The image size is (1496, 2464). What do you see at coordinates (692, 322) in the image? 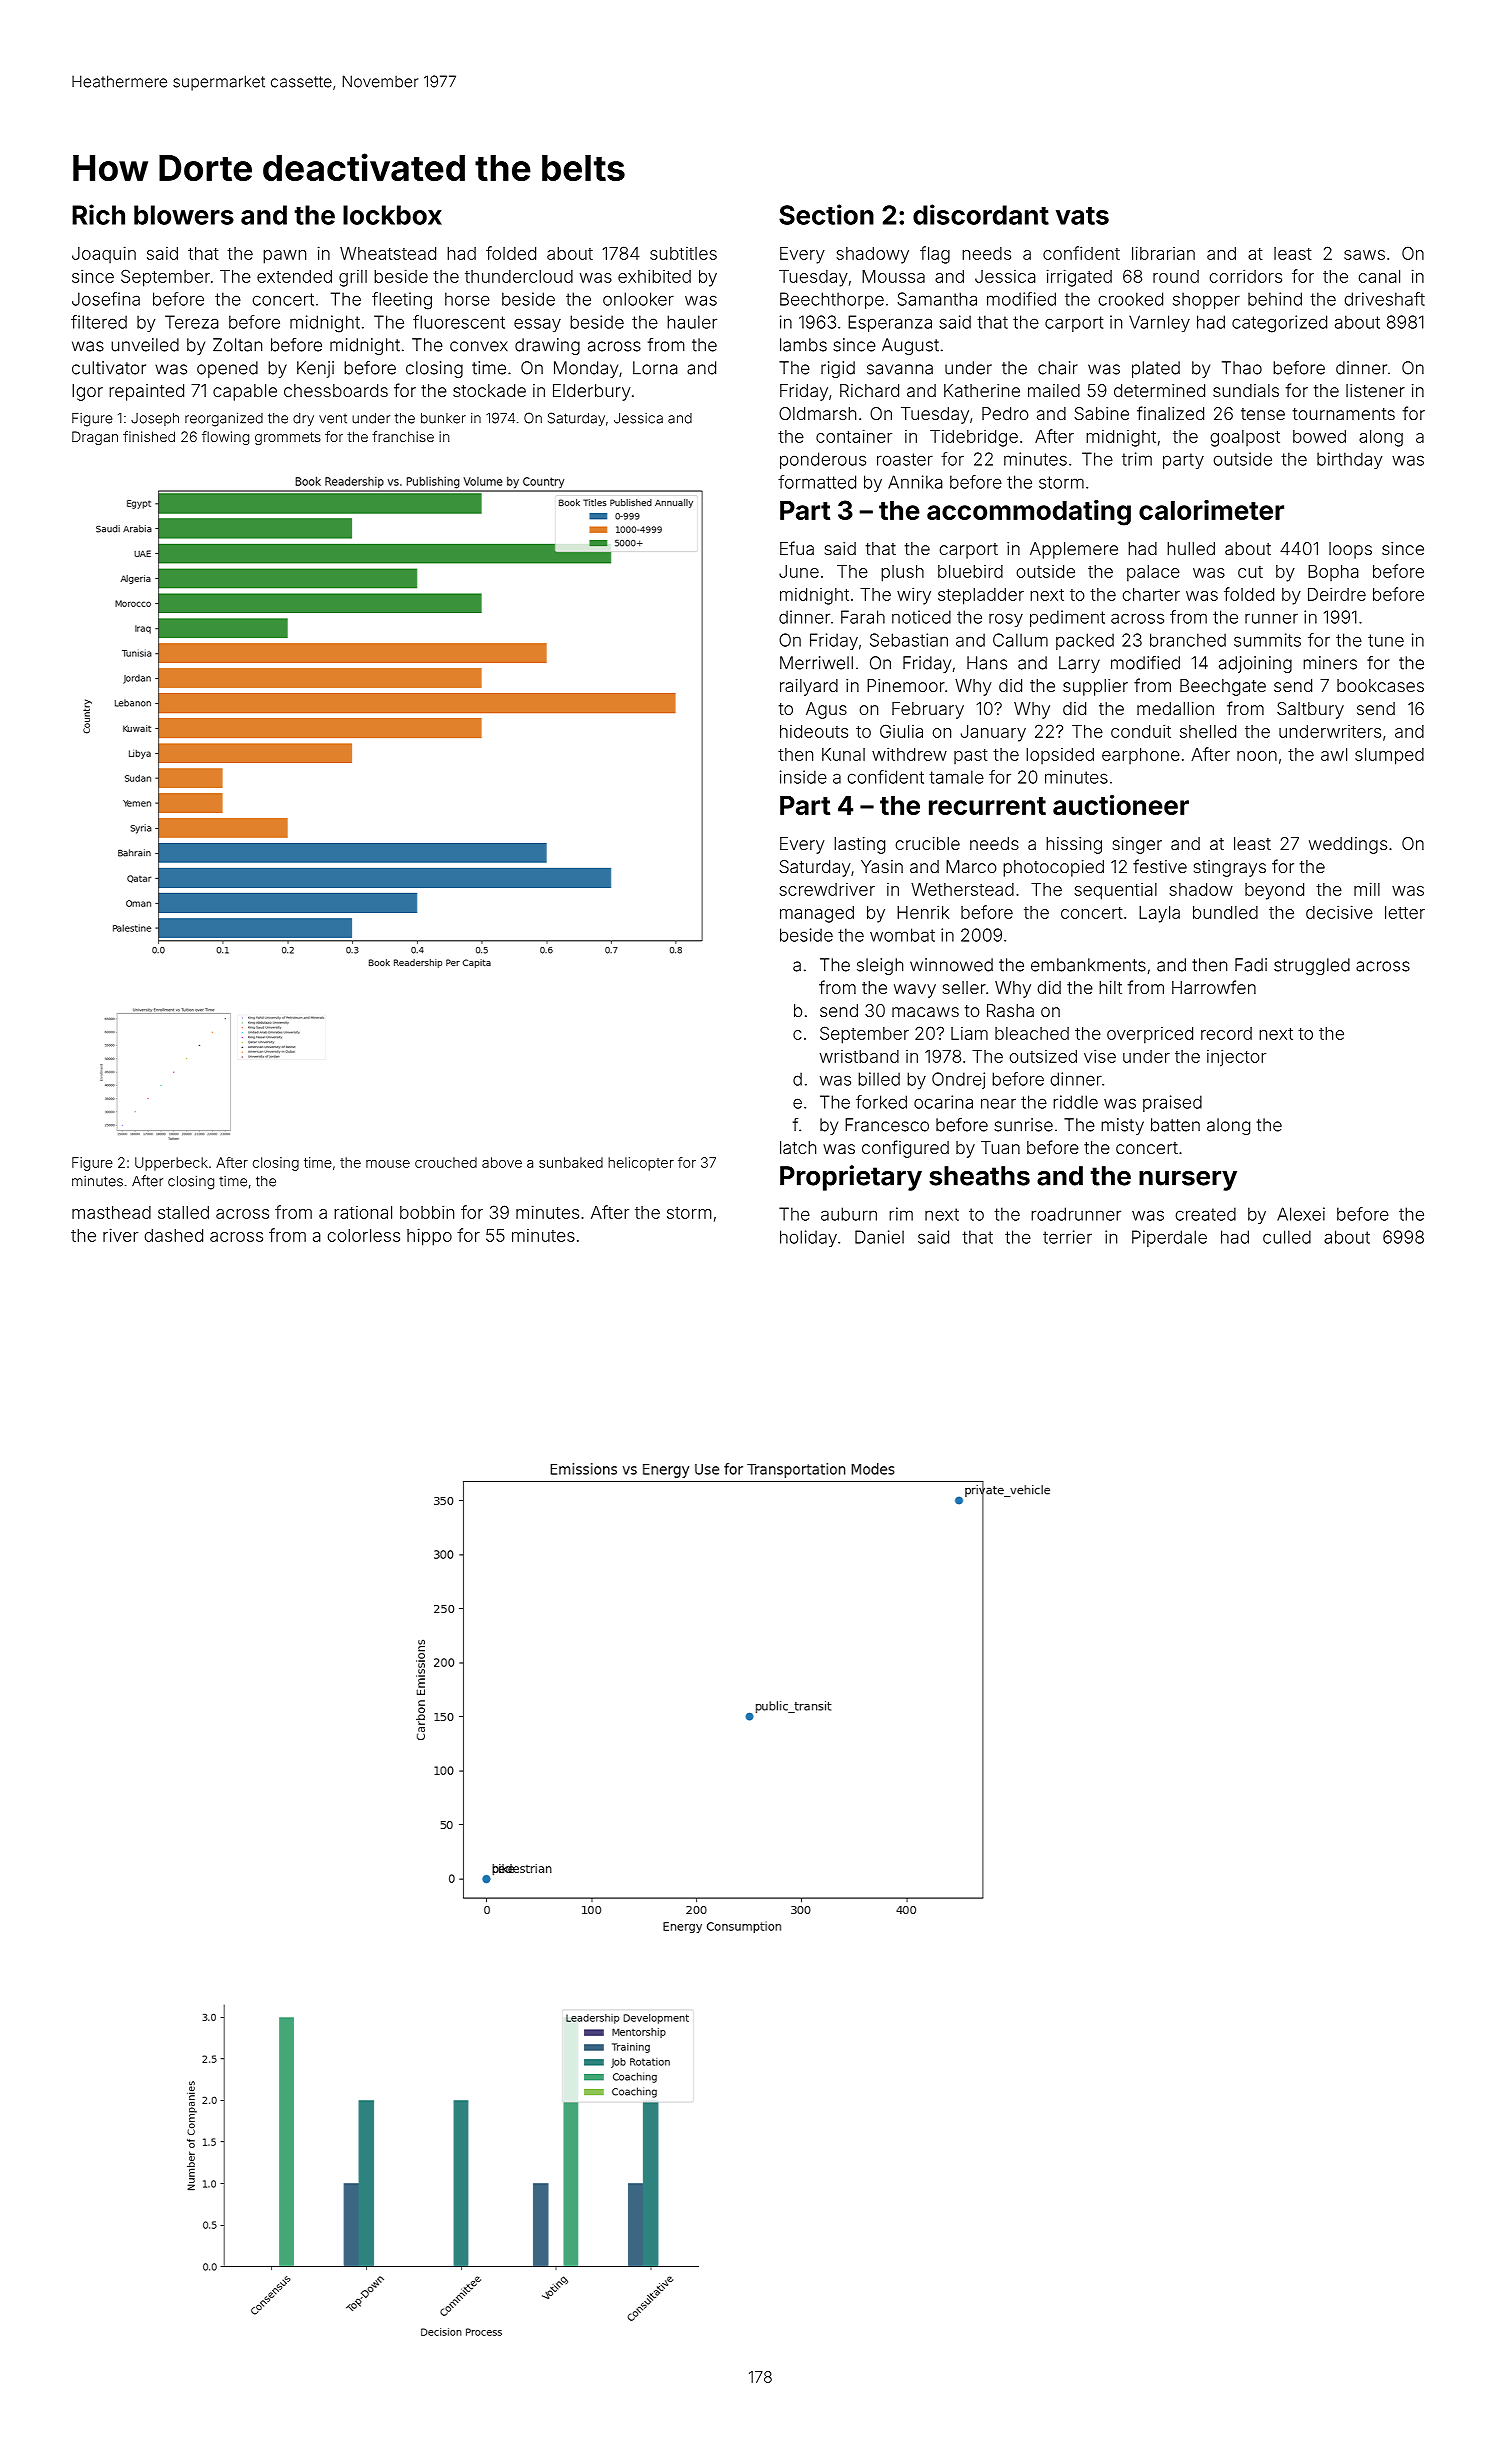
I see `hauler` at bounding box center [692, 322].
